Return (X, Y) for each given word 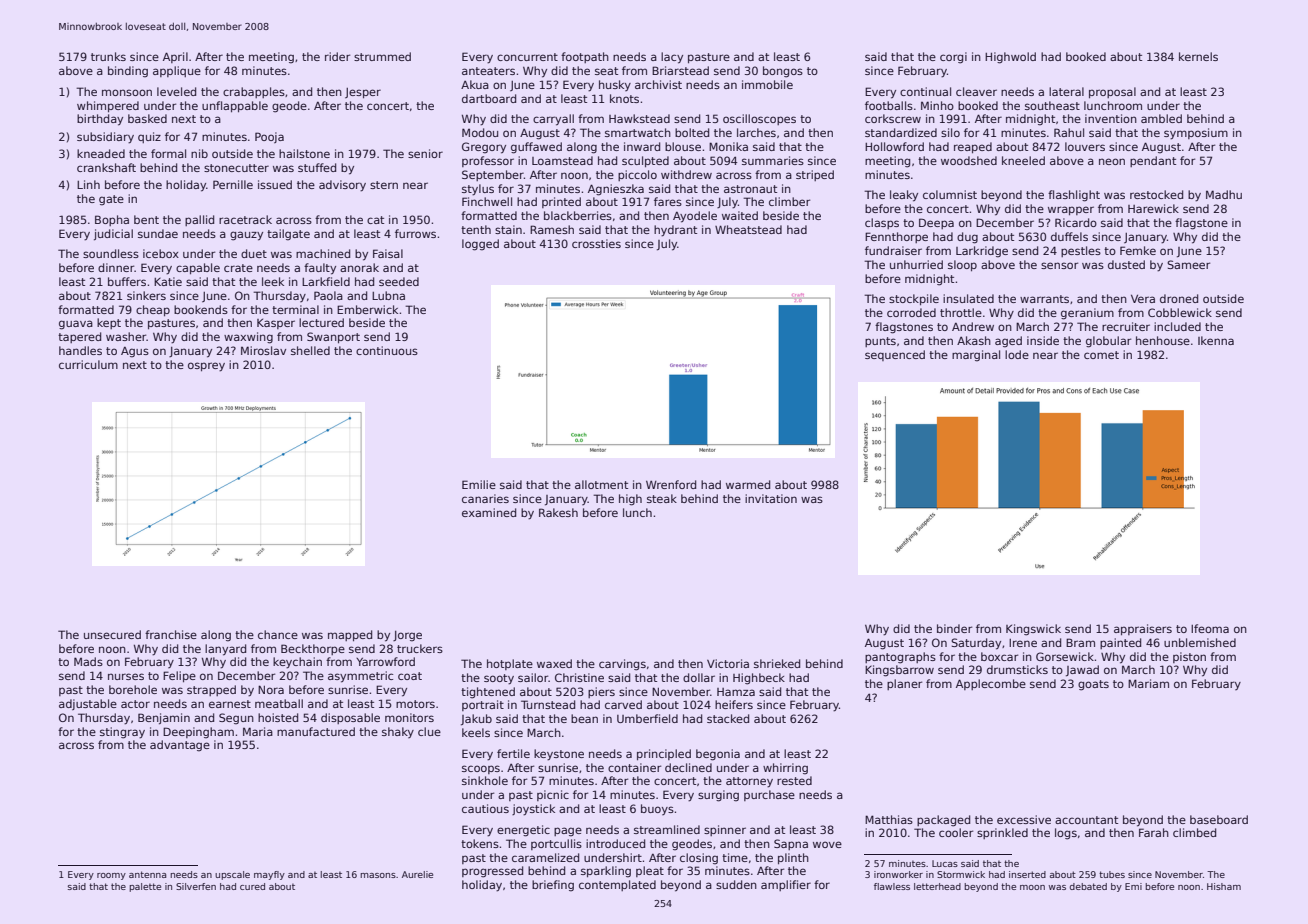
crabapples (254, 92)
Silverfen (196, 886)
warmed (748, 484)
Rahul (1069, 132)
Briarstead (680, 70)
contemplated (617, 885)
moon (1032, 887)
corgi (953, 58)
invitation (771, 498)
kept (109, 323)
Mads (88, 661)
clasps (882, 223)
